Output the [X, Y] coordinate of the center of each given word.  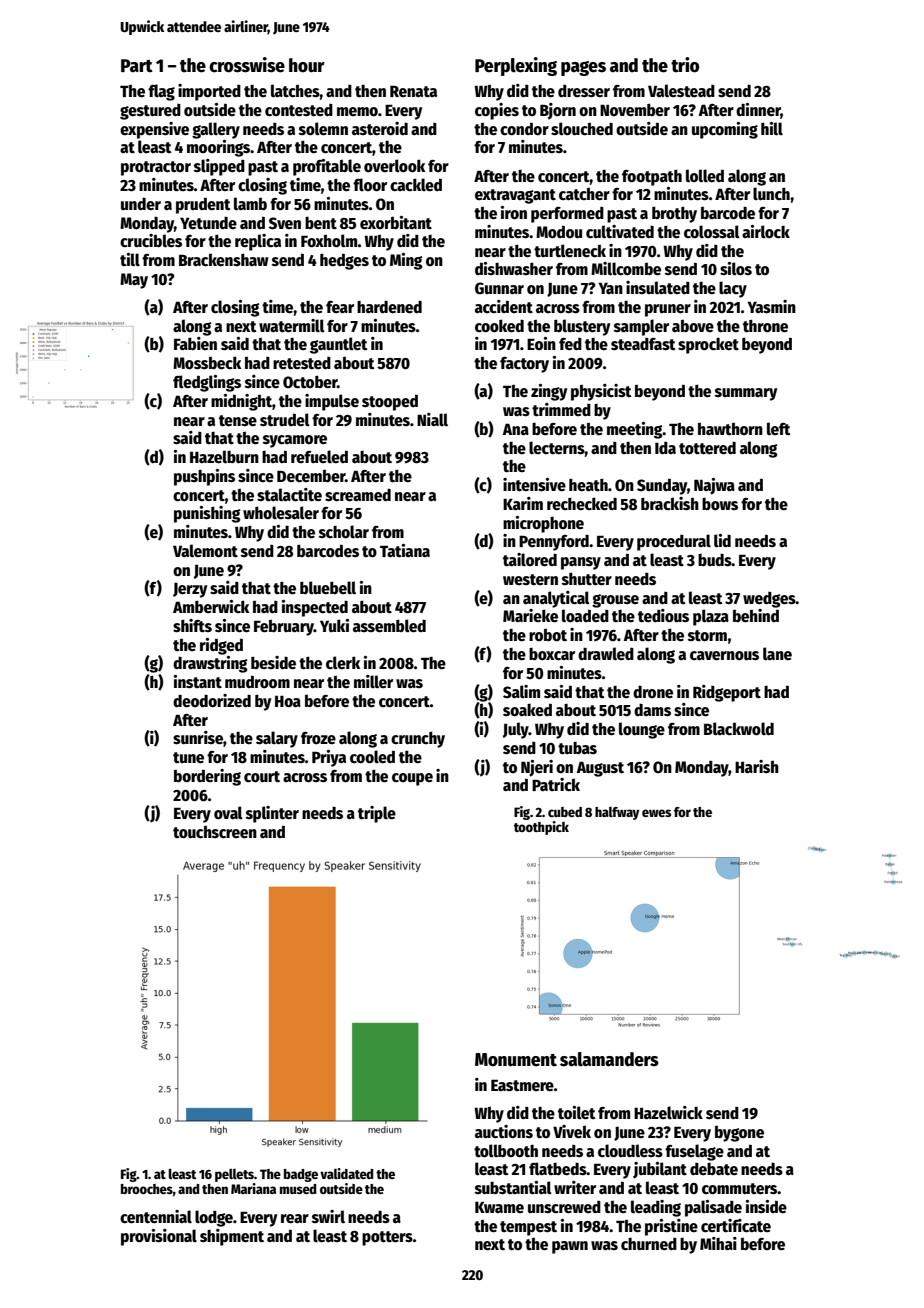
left [779, 428]
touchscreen [215, 832]
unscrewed [564, 1207]
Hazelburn [224, 457]
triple [377, 814]
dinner [758, 111]
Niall [432, 419]
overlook [394, 165]
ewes [656, 813]
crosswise [247, 65]
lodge [214, 1218]
